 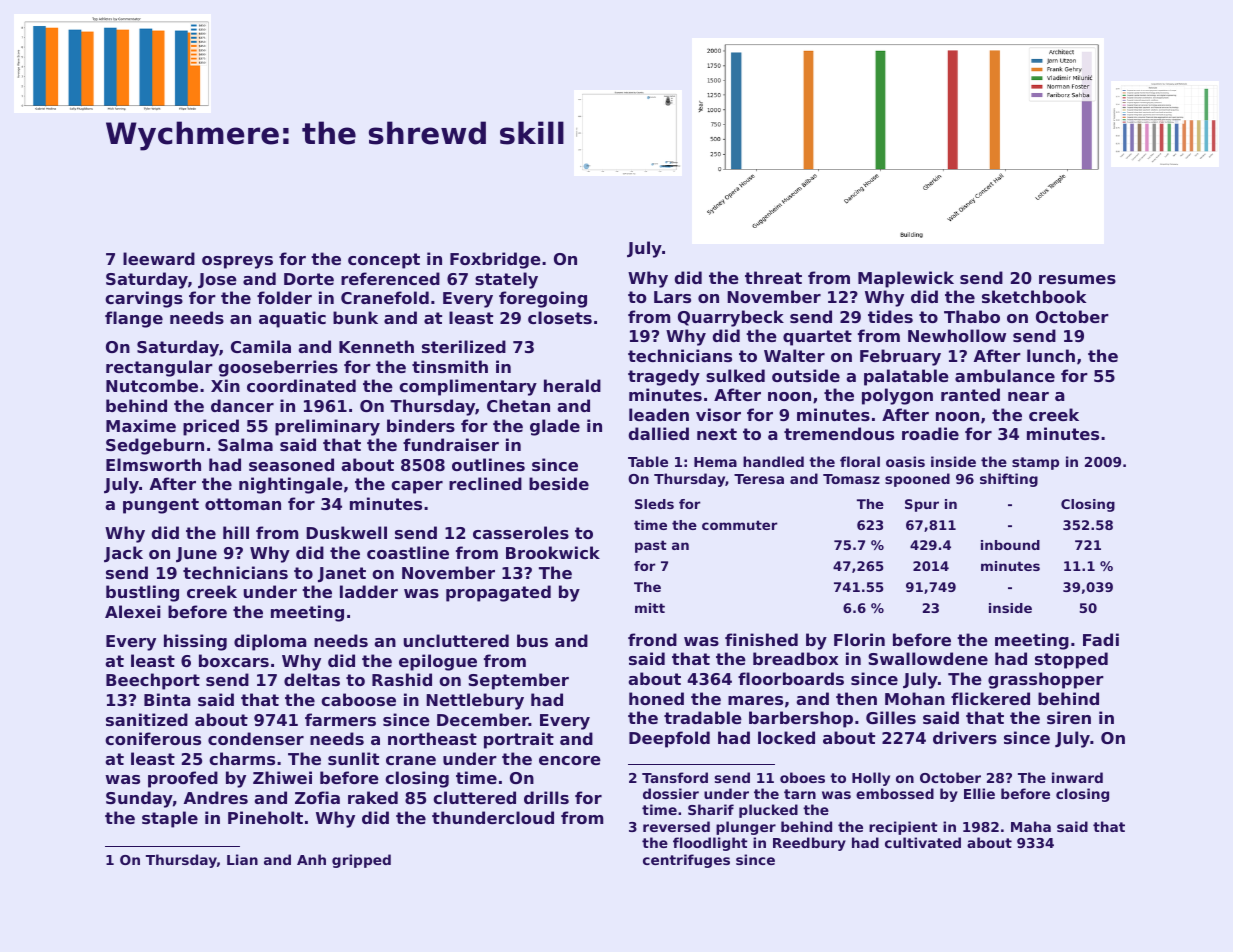 What do you see at coordinates (906, 279) in the screenshot?
I see `Maplewick` at bounding box center [906, 279].
